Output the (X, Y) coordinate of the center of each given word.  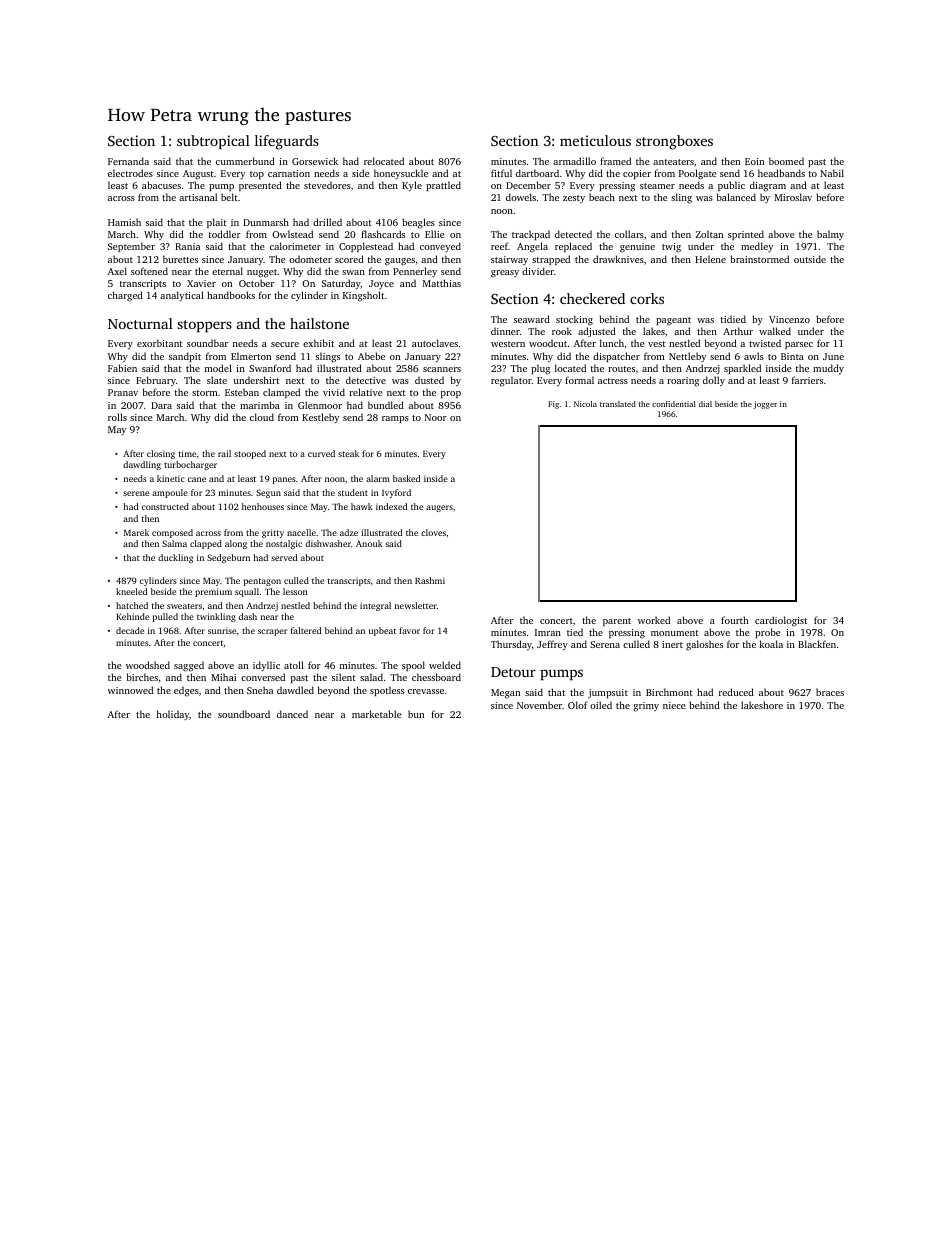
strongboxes (674, 142)
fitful (501, 173)
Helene (710, 259)
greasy (505, 274)
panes (284, 480)
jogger (765, 405)
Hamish (124, 222)
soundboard (244, 714)
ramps (395, 419)
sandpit (185, 357)
